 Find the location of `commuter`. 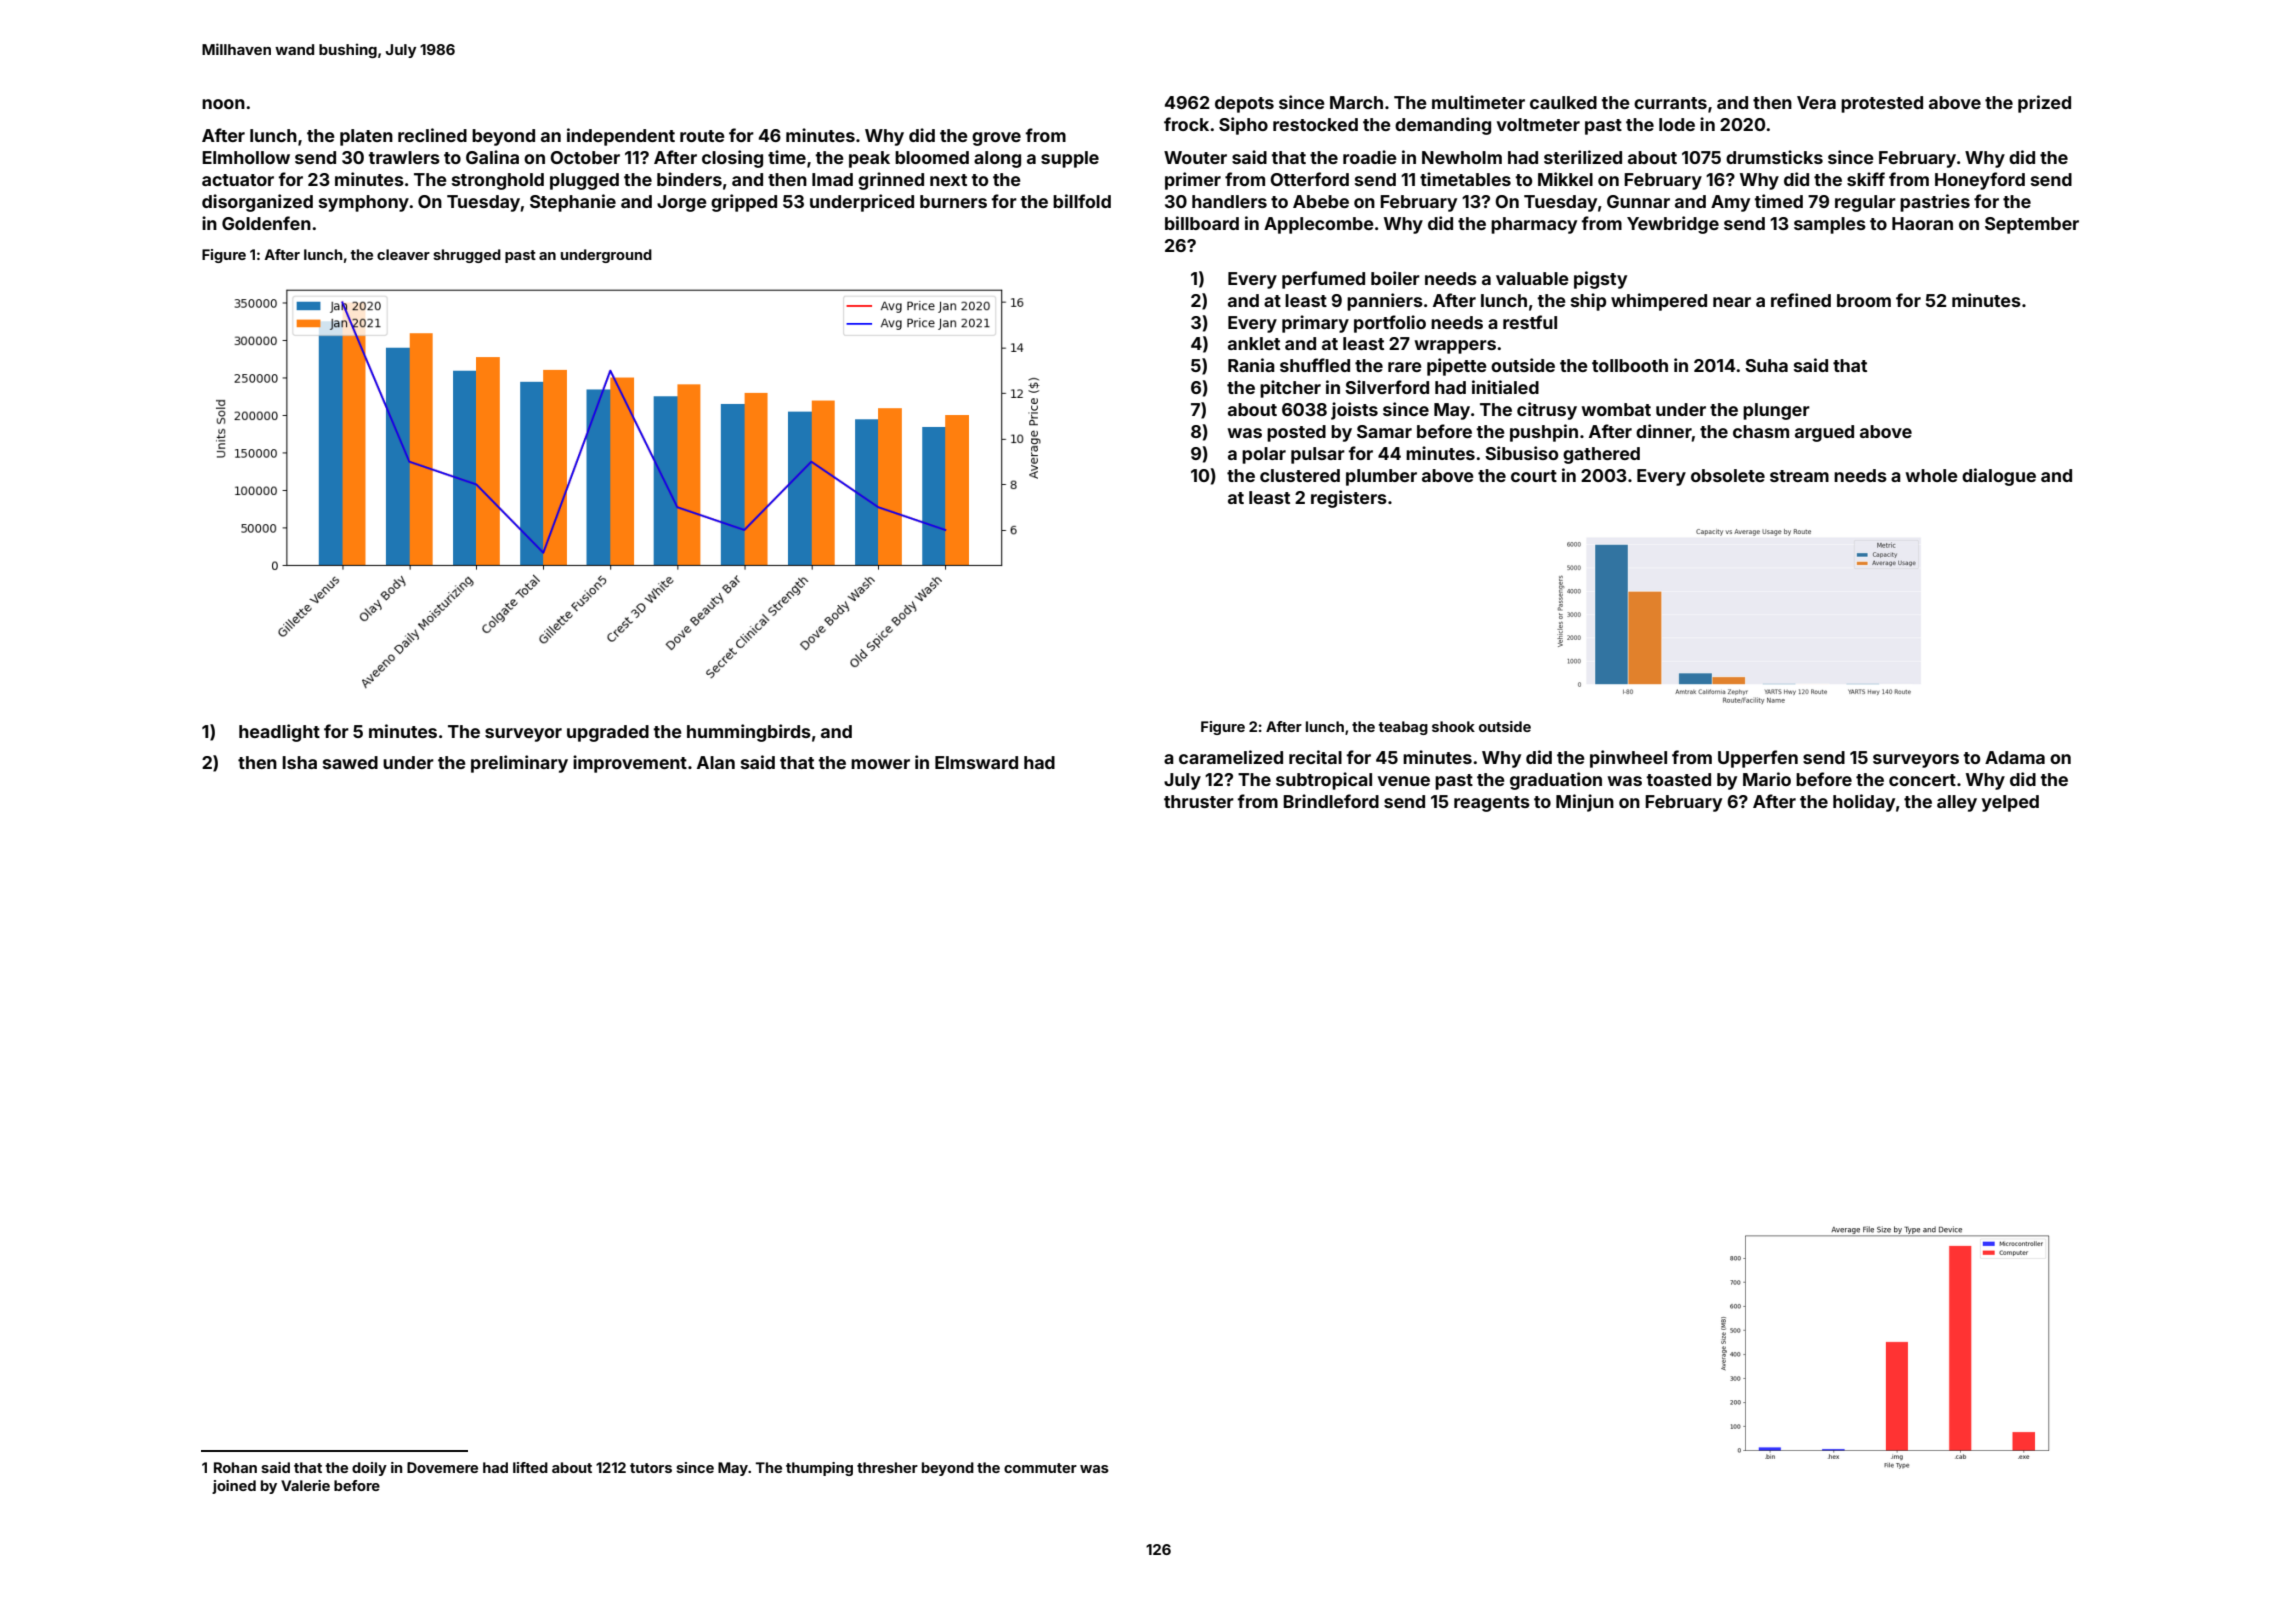

commuter is located at coordinates (1040, 1468).
